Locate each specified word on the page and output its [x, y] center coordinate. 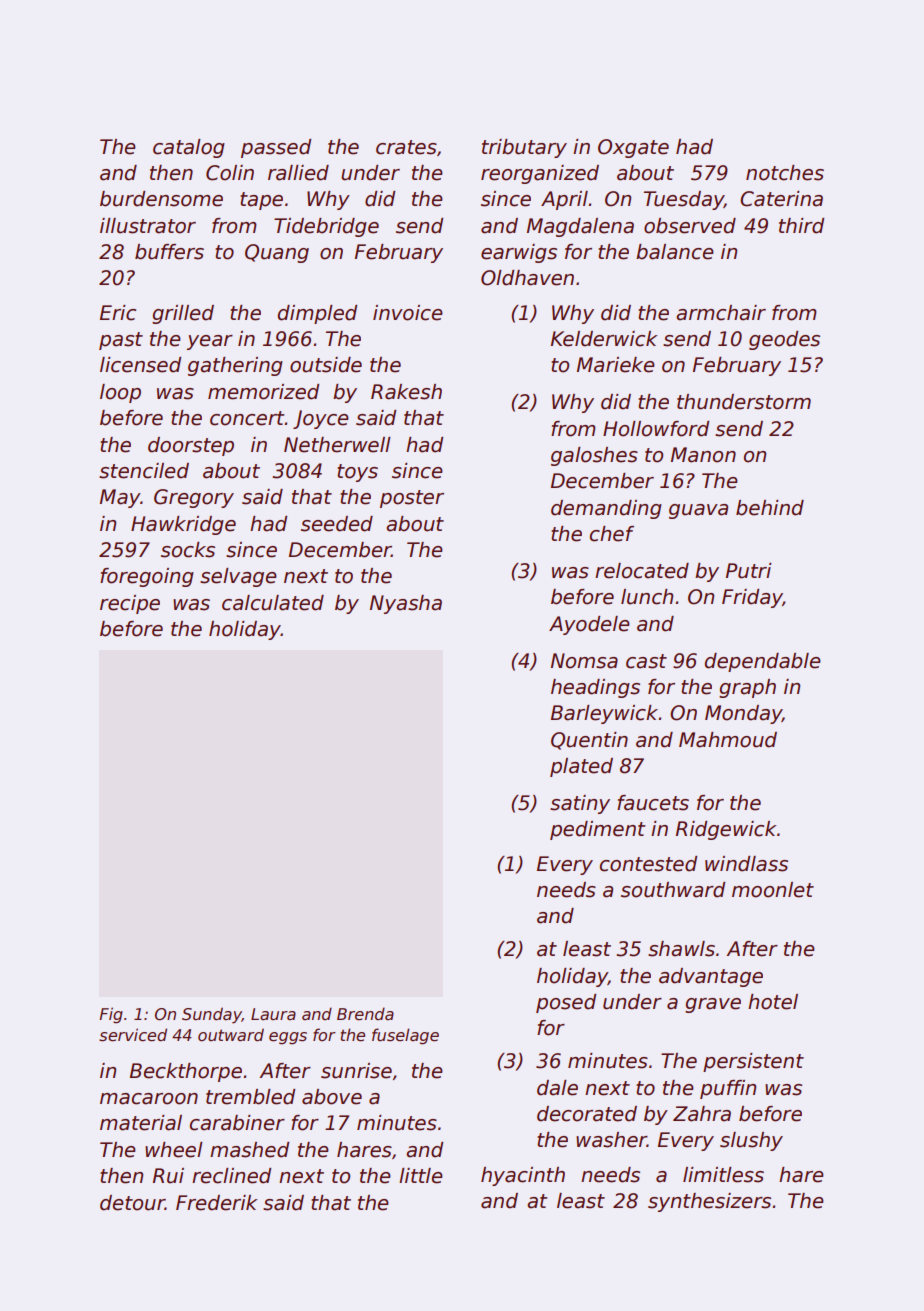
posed [566, 1003]
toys [357, 473]
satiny [580, 804]
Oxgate [633, 148]
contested [648, 864]
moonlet [773, 890]
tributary [524, 148]
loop [120, 393]
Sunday [212, 1015]
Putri [749, 571]
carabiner [237, 1123]
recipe [130, 604]
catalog [189, 148]
